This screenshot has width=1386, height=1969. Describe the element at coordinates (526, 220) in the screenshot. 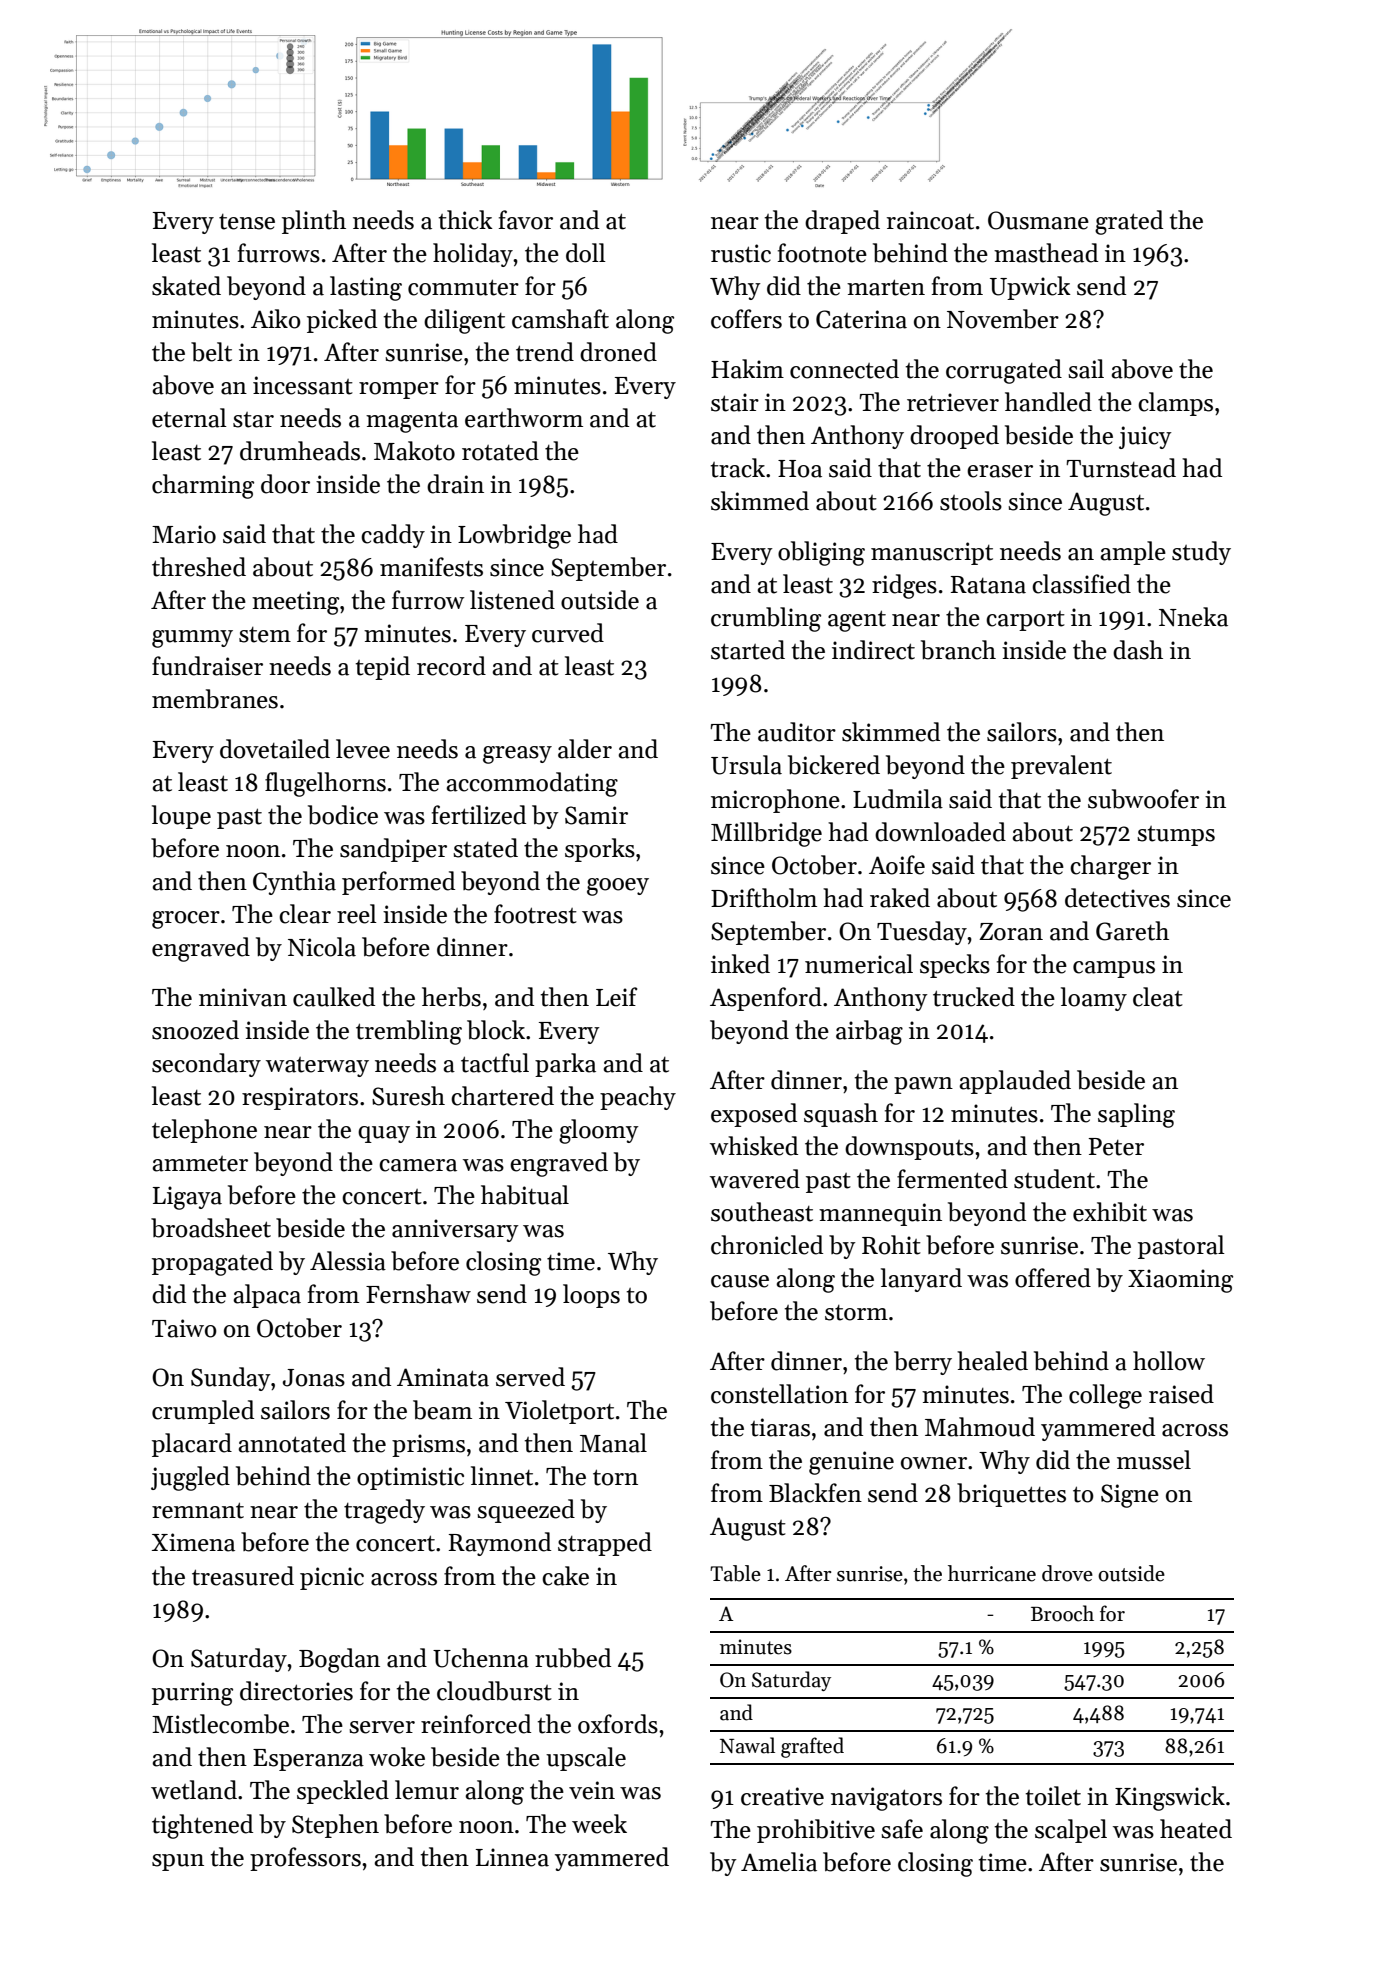

I see `favor` at that location.
